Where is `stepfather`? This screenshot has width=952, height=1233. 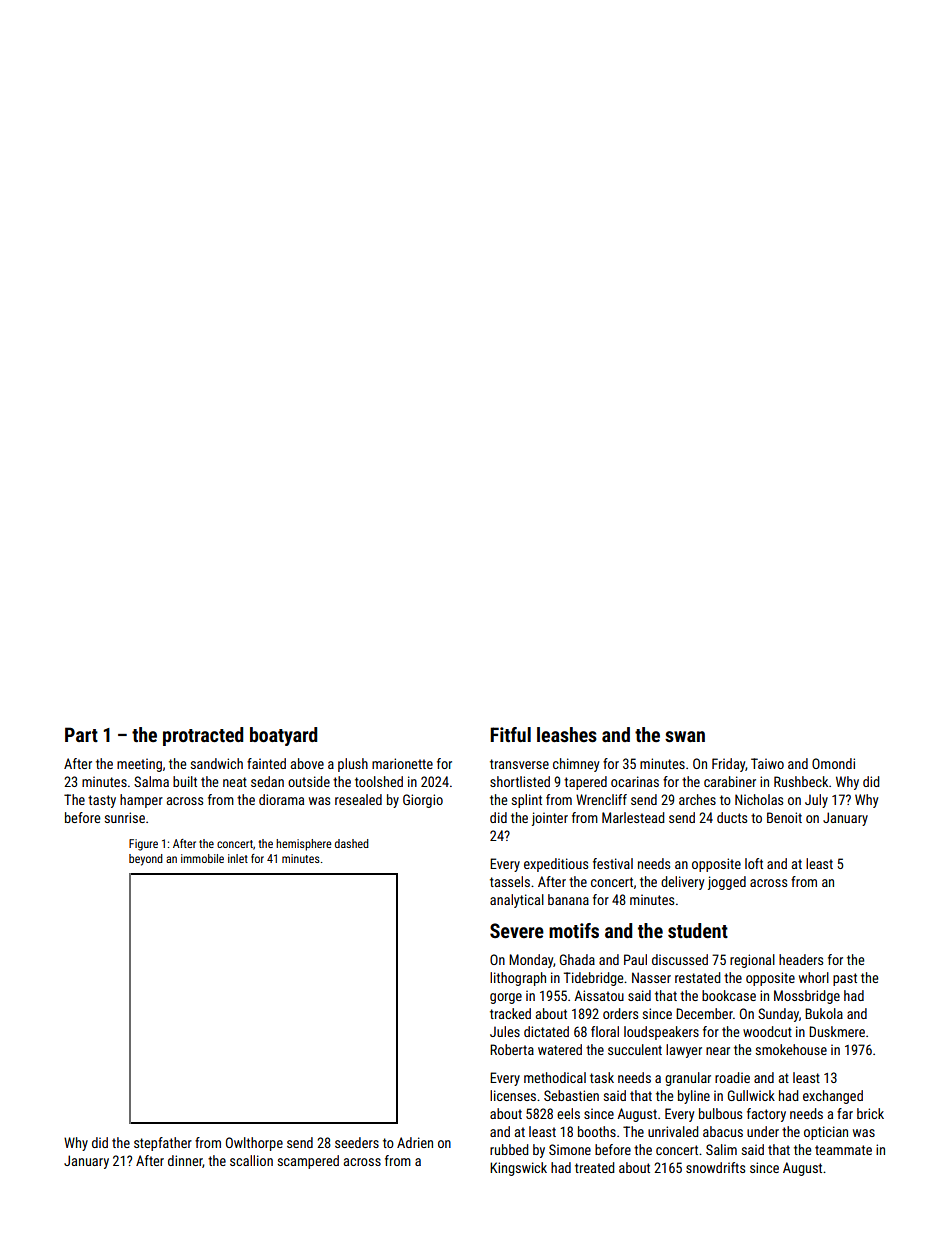
stepfather is located at coordinates (163, 1144).
